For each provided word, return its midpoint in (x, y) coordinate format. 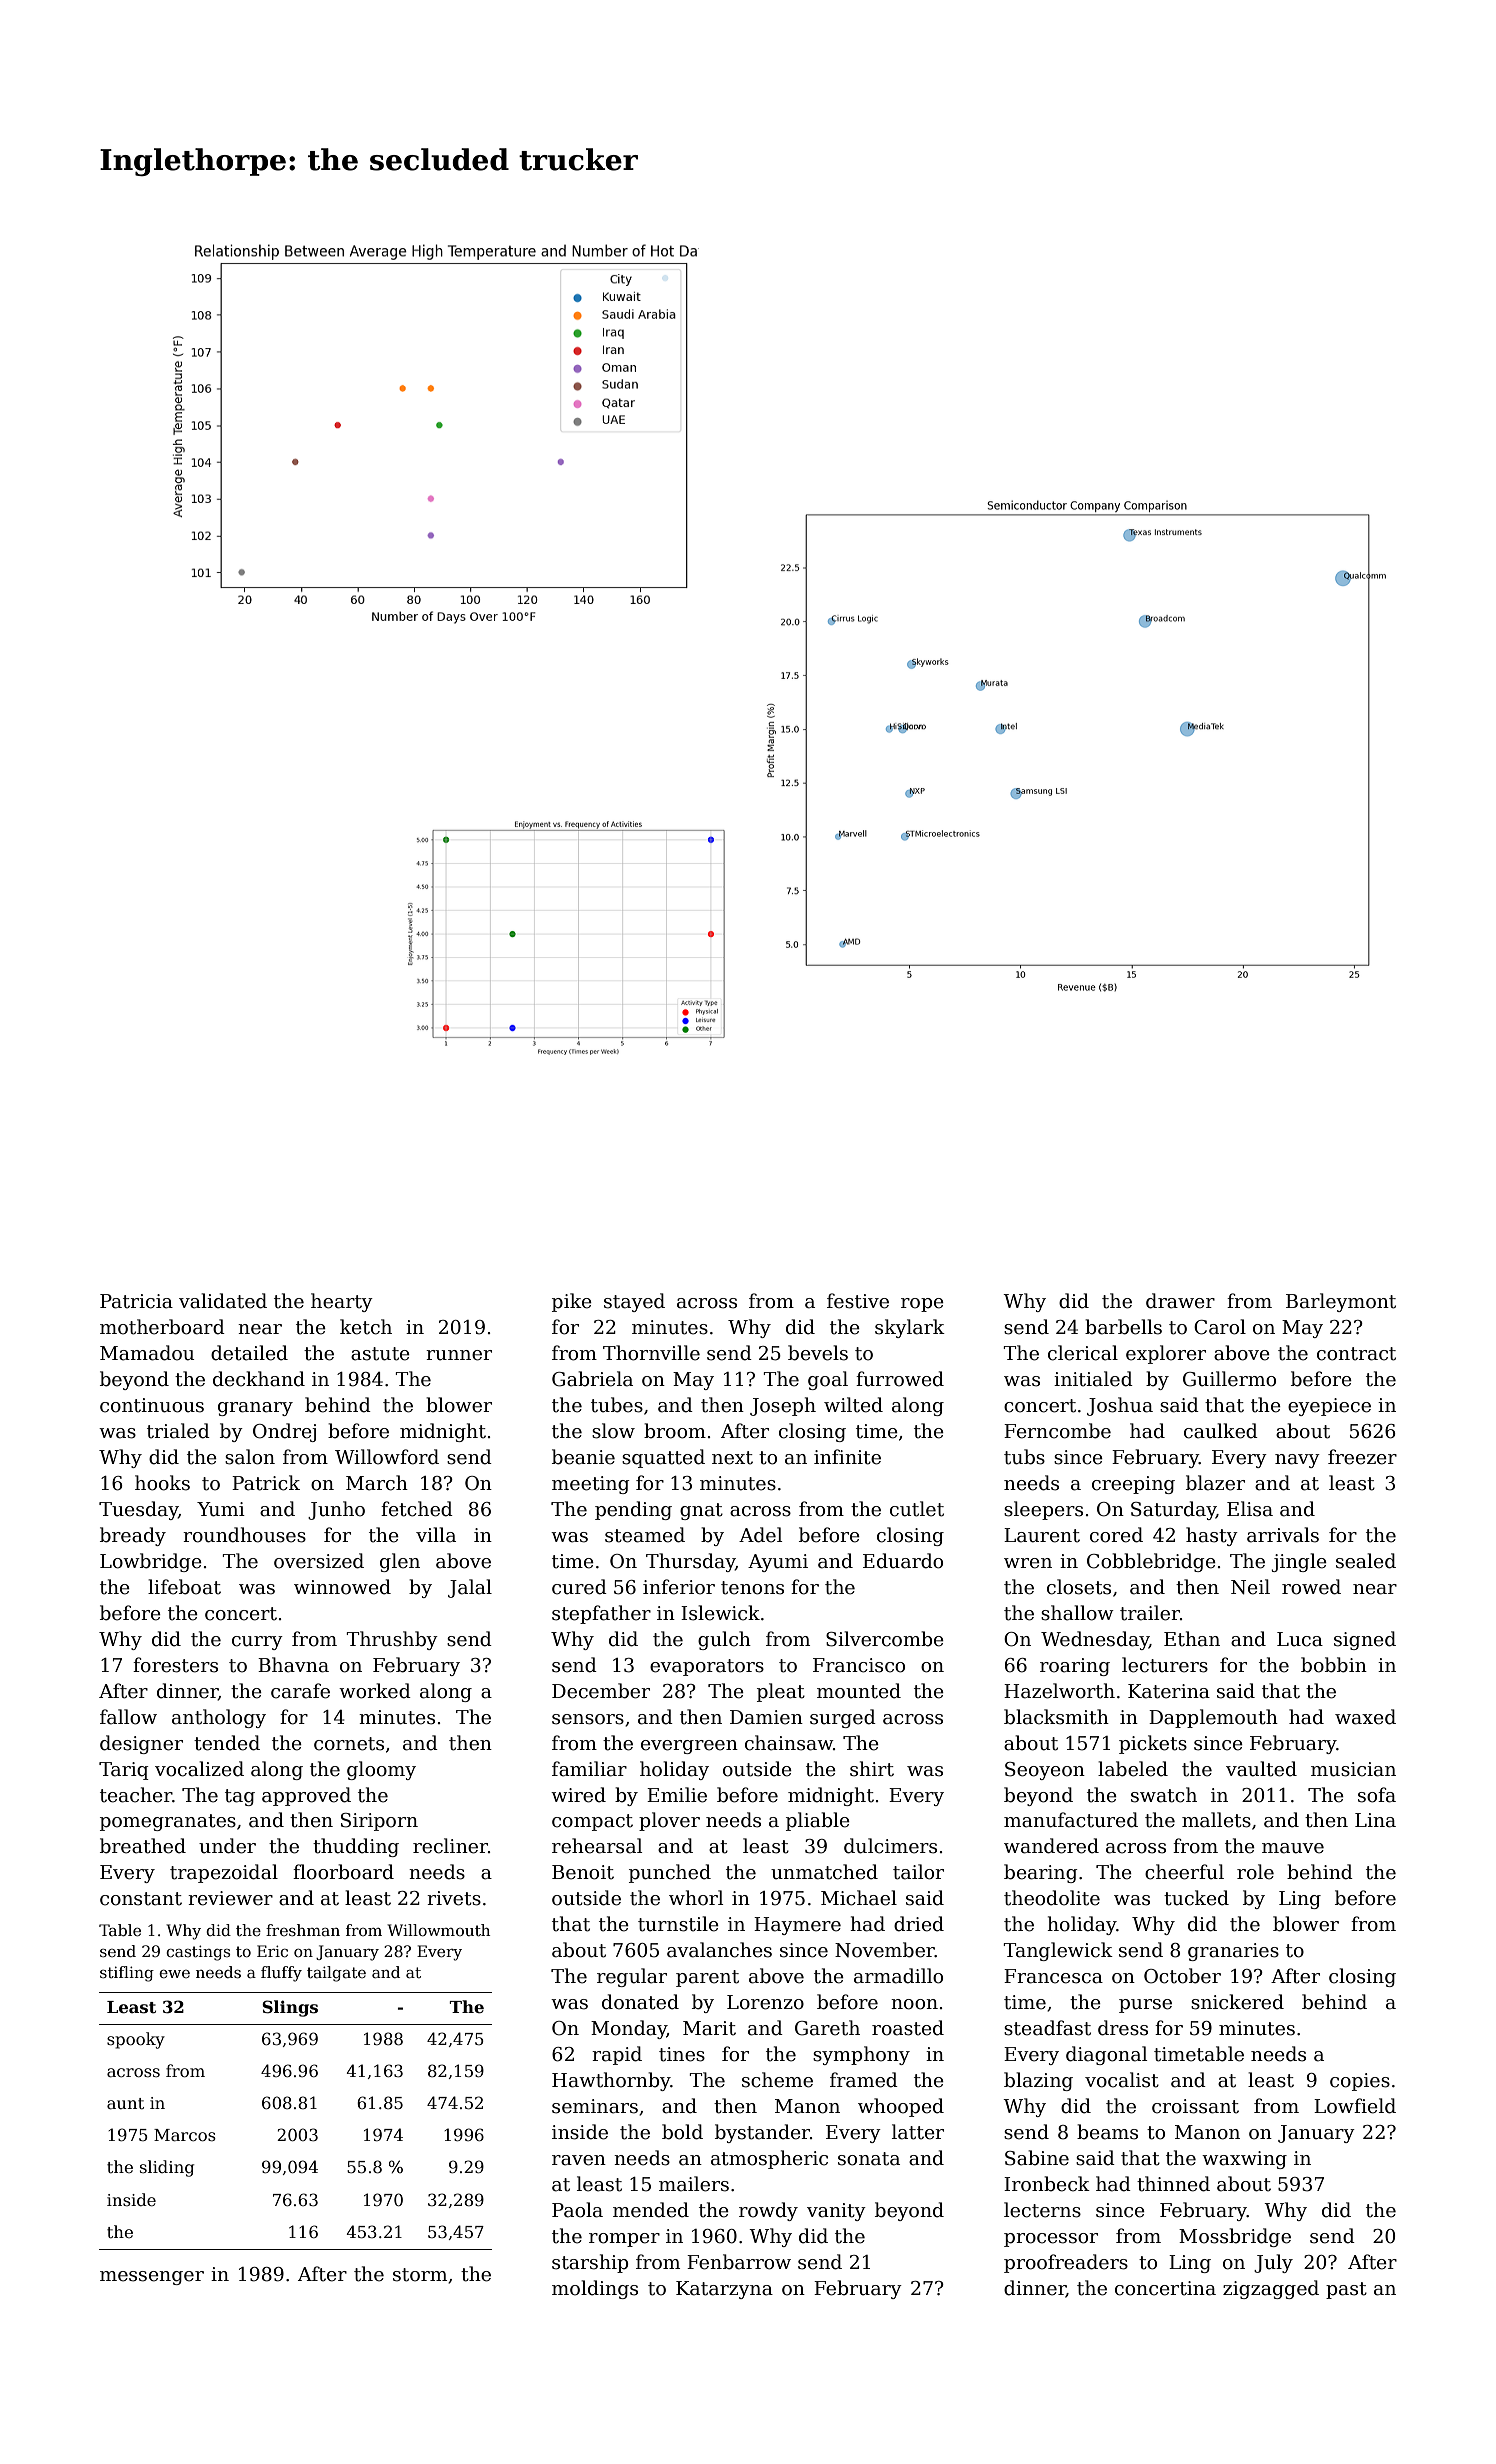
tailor (918, 1872)
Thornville (651, 1353)
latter (918, 2132)
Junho (336, 1510)
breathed (143, 1846)
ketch (366, 1327)
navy (1297, 1461)
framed (864, 2080)
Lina (1375, 1820)
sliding (167, 2168)
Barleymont (1341, 1302)
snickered (1237, 2002)
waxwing (1244, 2160)
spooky (136, 2040)
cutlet (917, 1509)
